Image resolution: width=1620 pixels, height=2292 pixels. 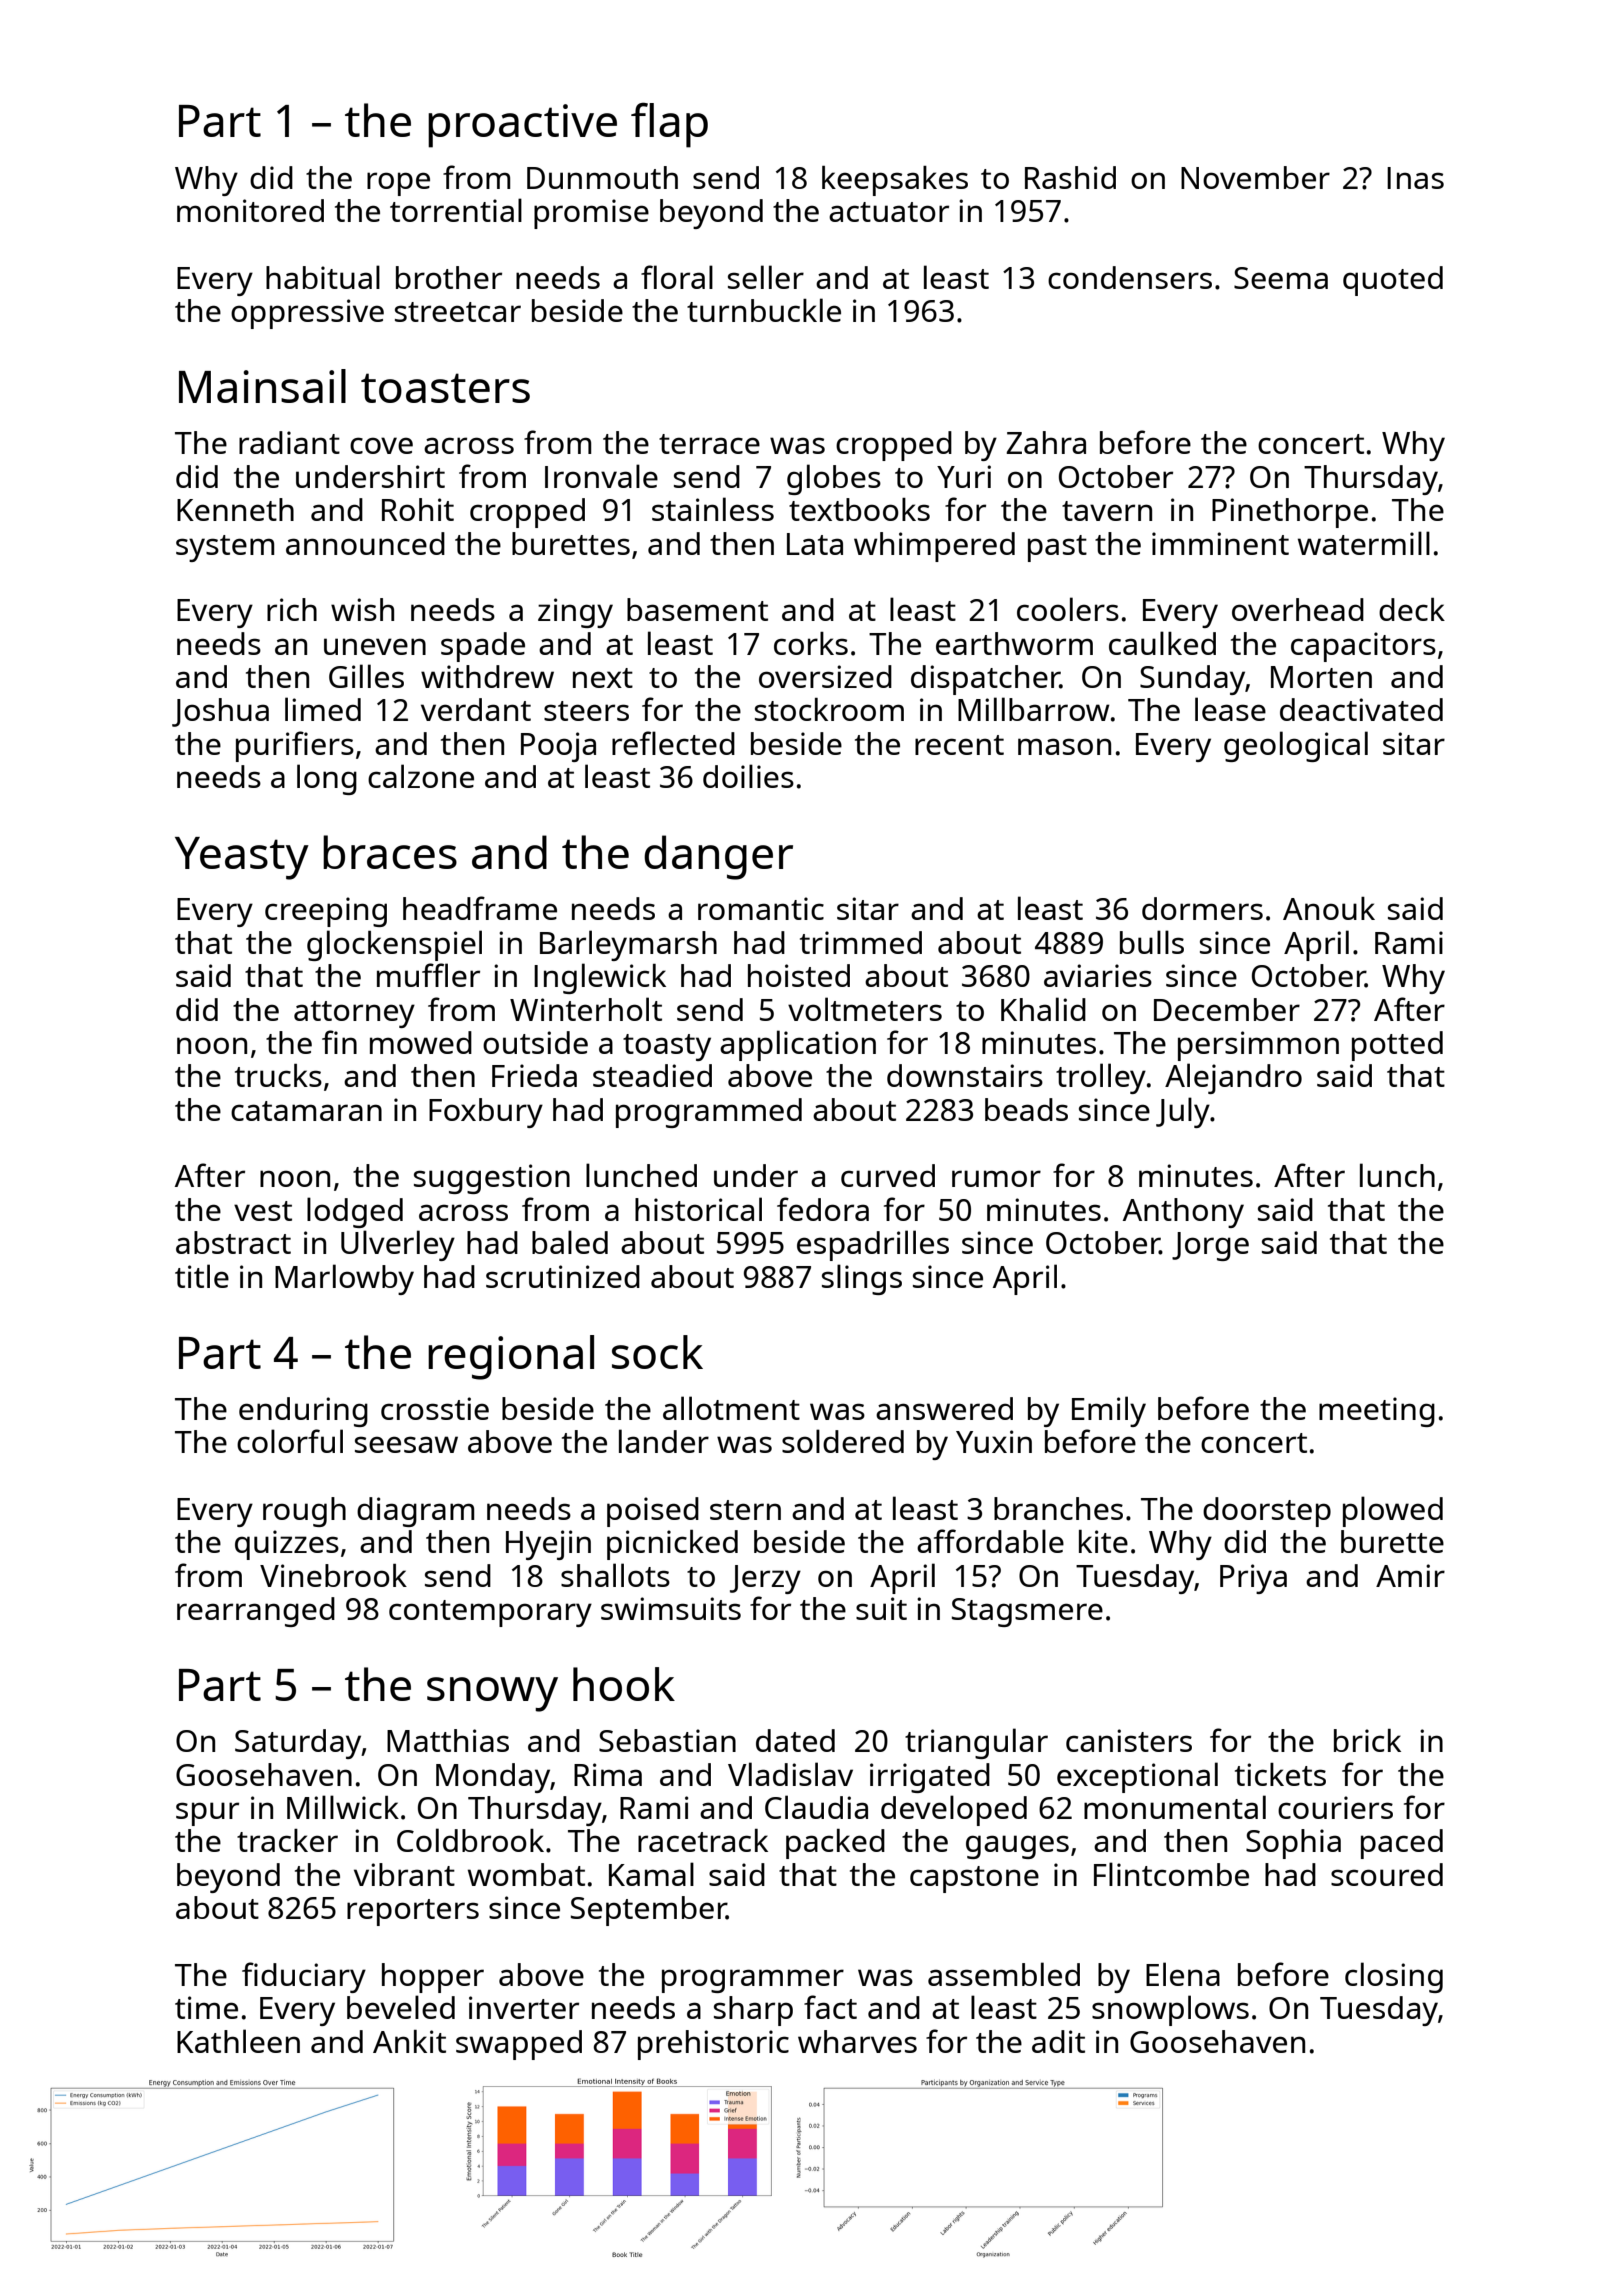 What do you see at coordinates (548, 1545) in the document?
I see `Hyejin` at bounding box center [548, 1545].
